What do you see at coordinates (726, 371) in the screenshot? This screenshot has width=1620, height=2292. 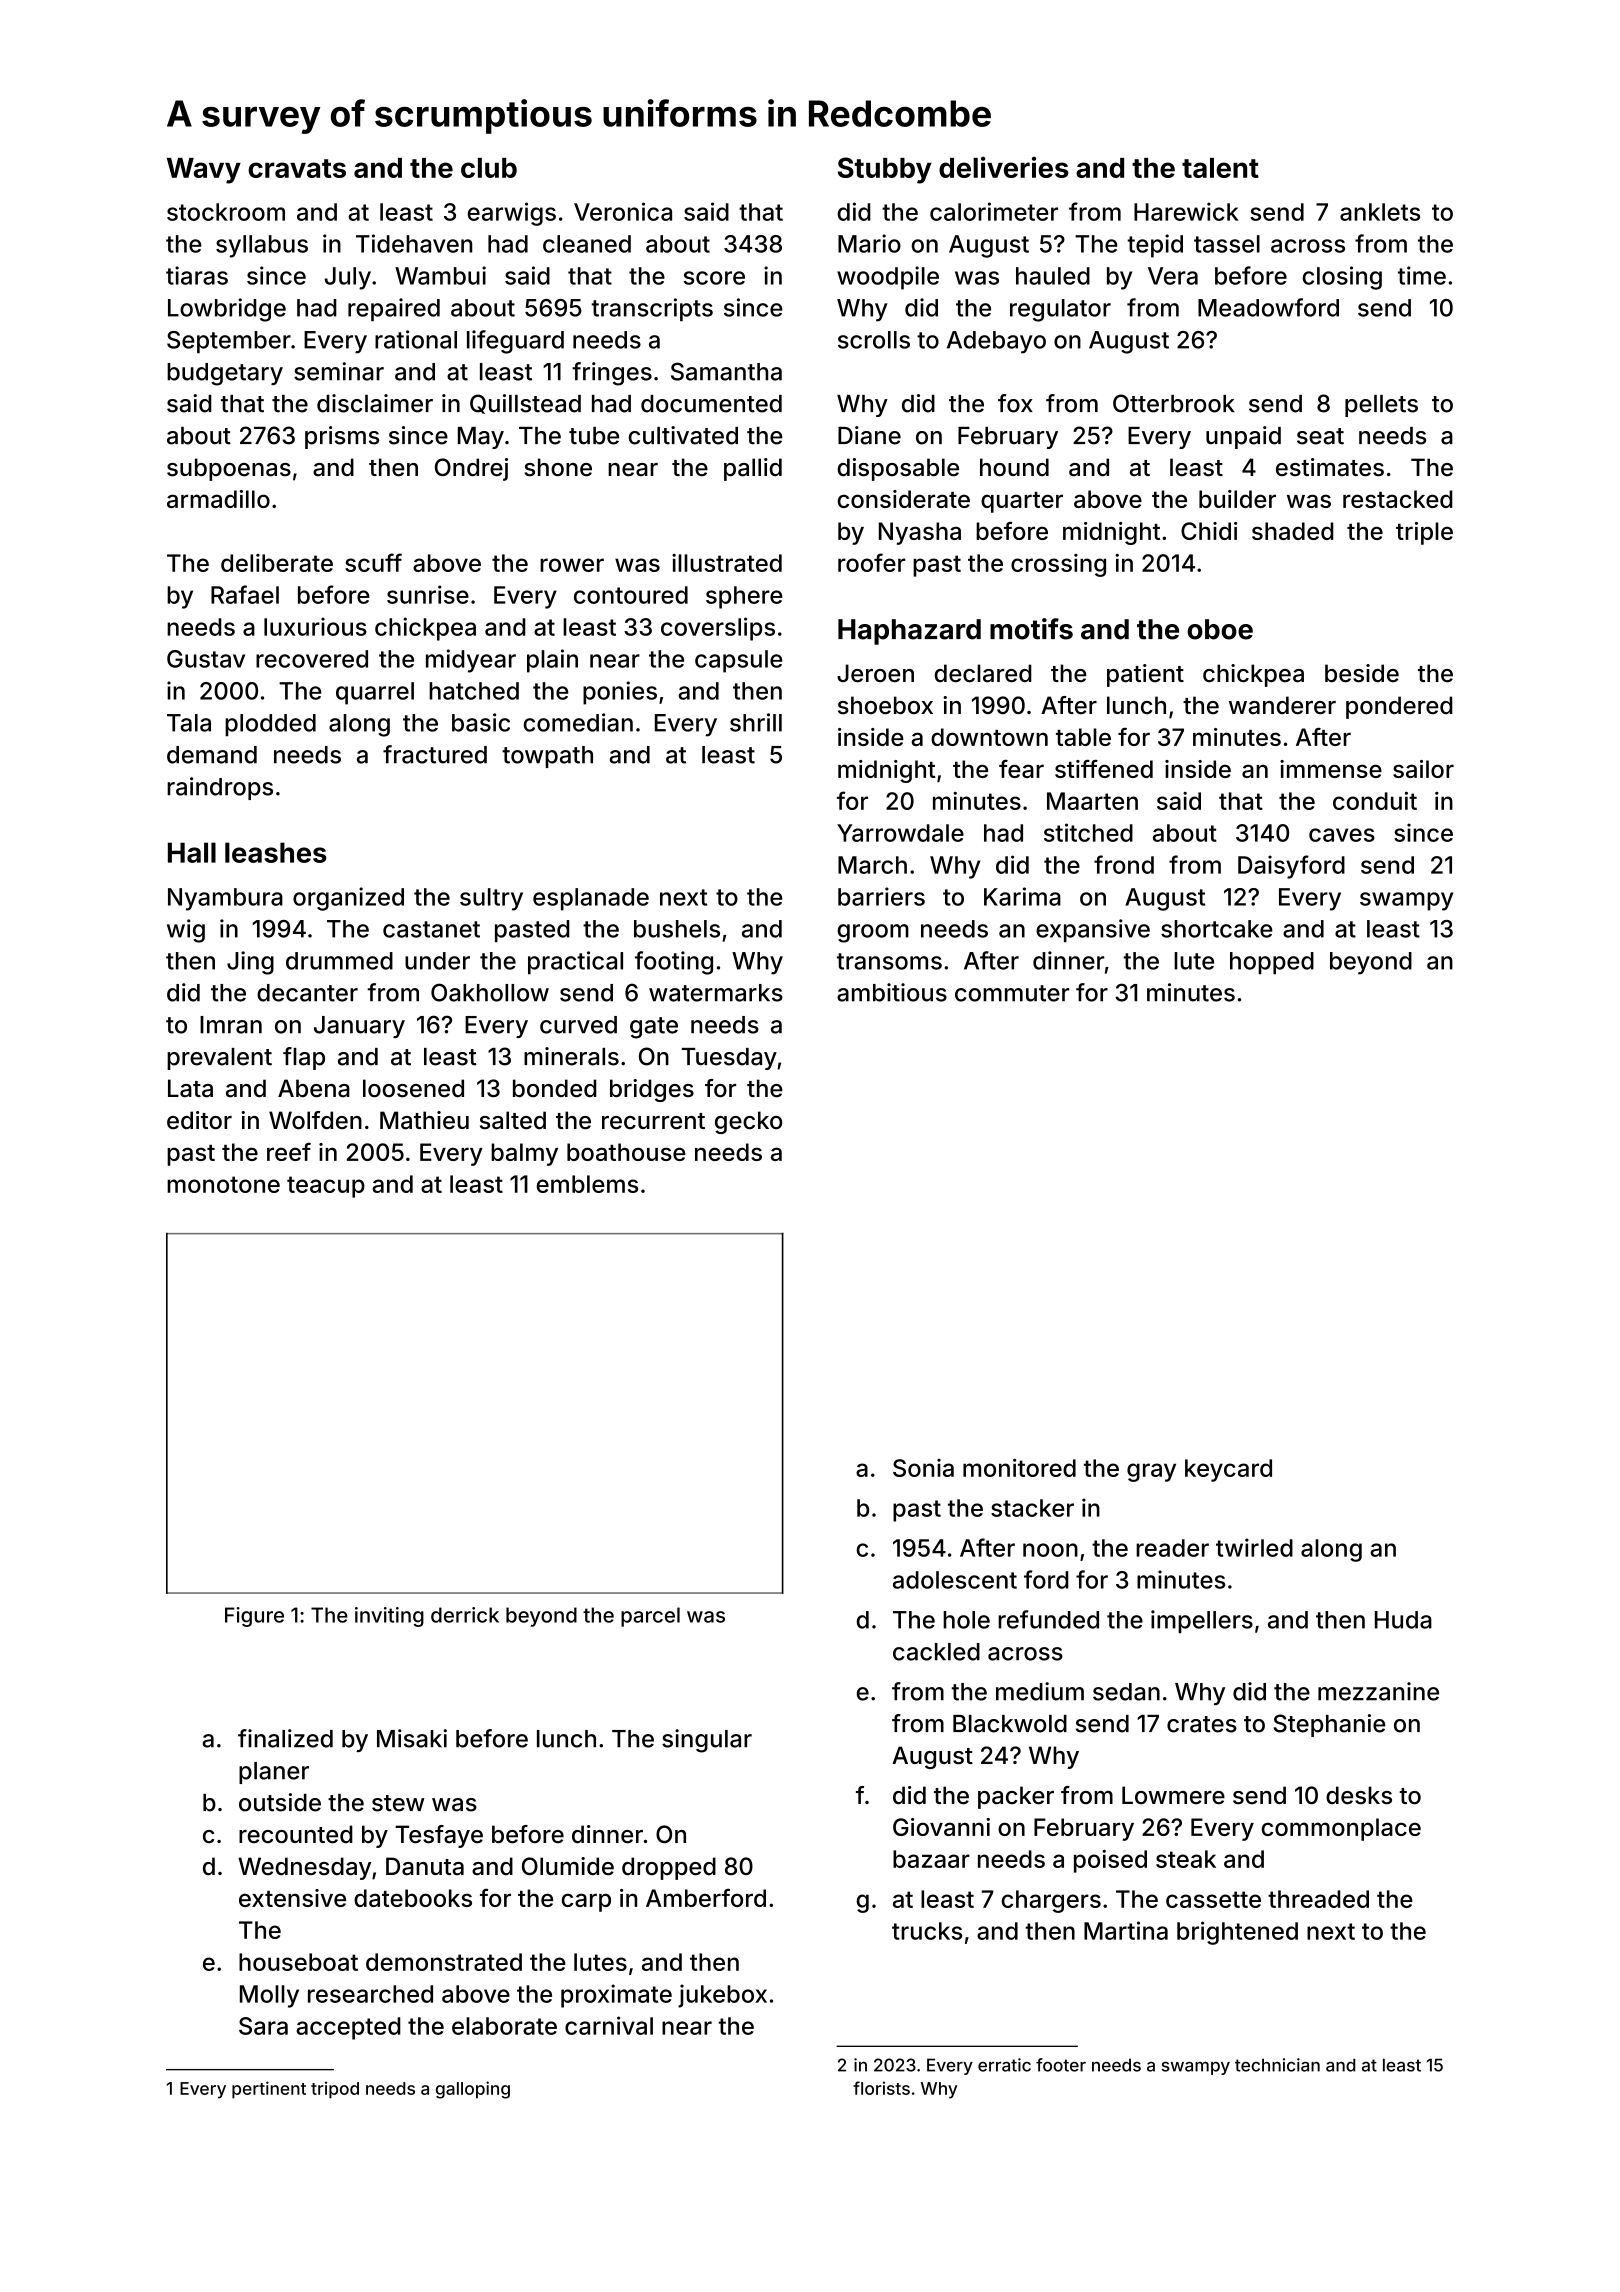 I see `Samantha` at bounding box center [726, 371].
